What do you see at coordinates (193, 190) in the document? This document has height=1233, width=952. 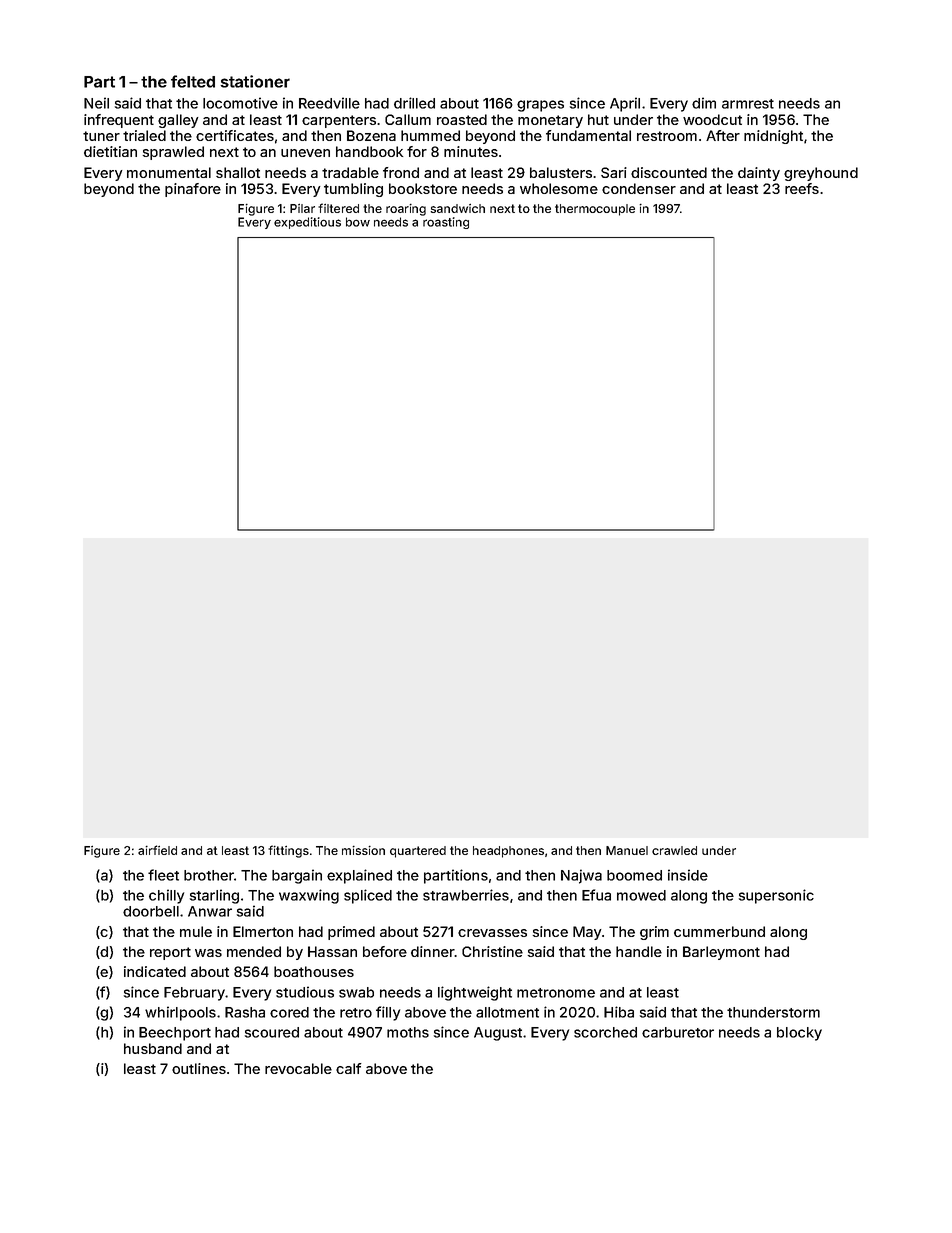 I see `pinafore` at bounding box center [193, 190].
